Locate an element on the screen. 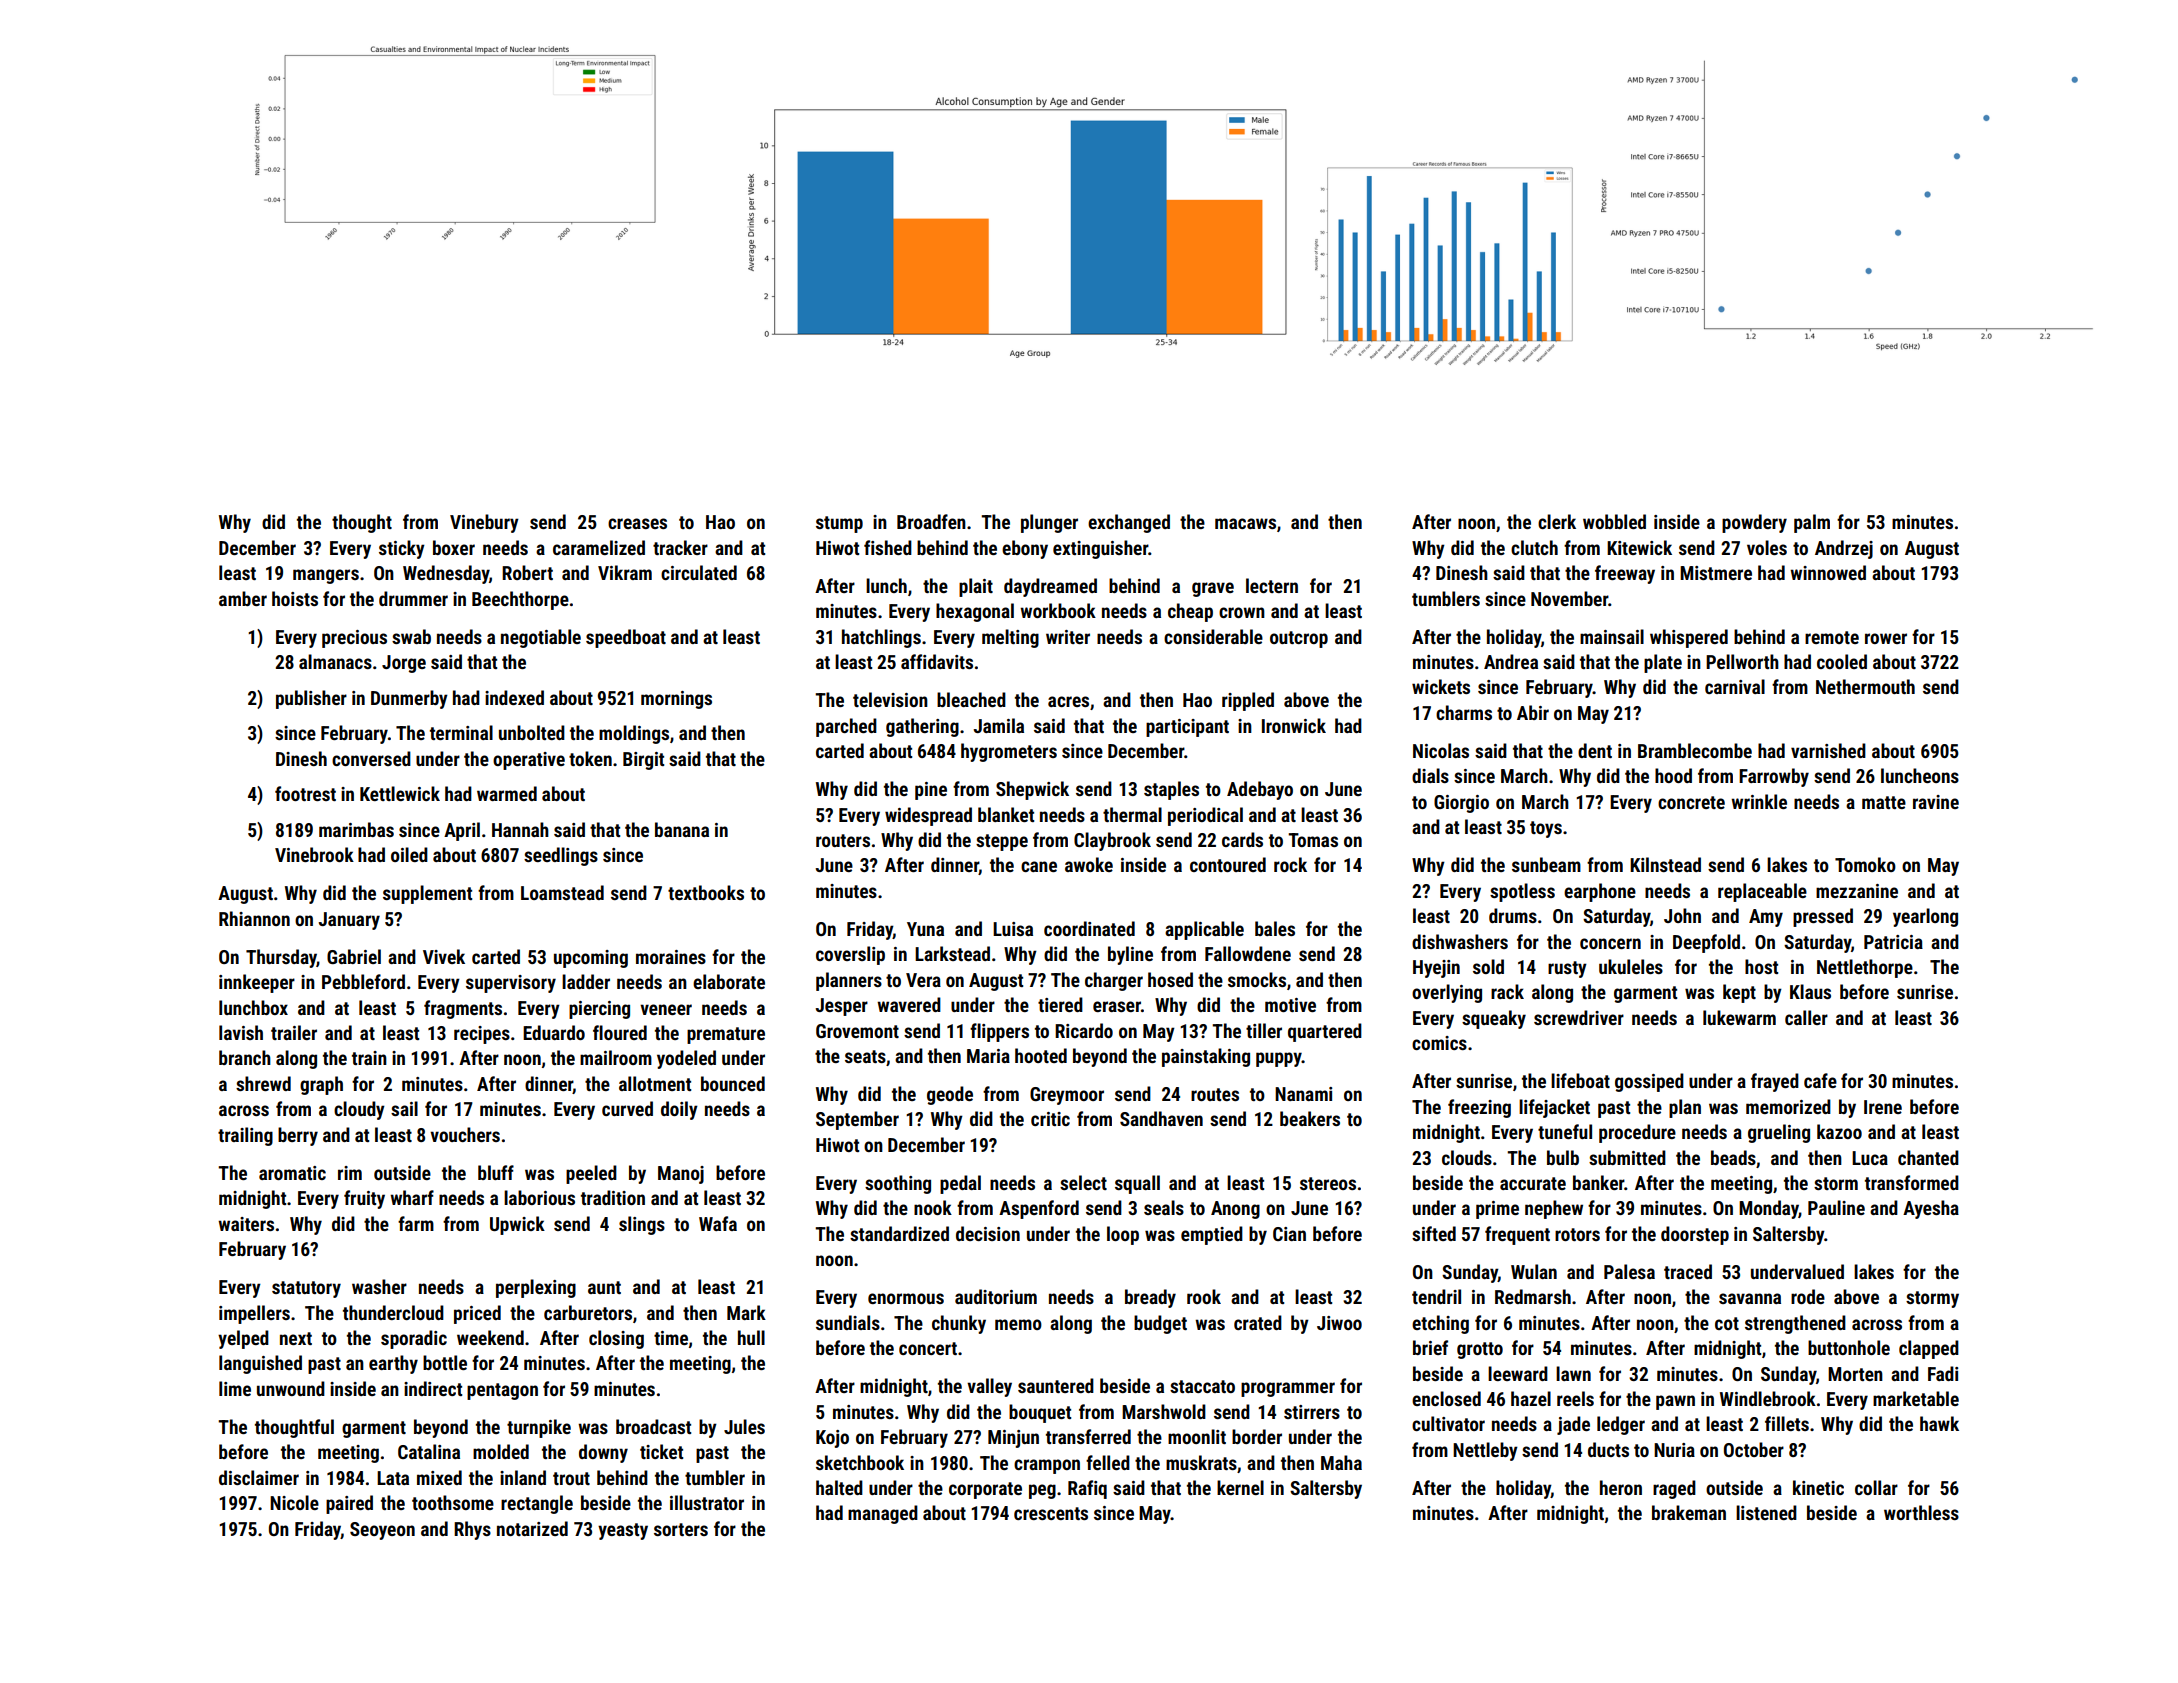  drummer is located at coordinates (413, 598).
